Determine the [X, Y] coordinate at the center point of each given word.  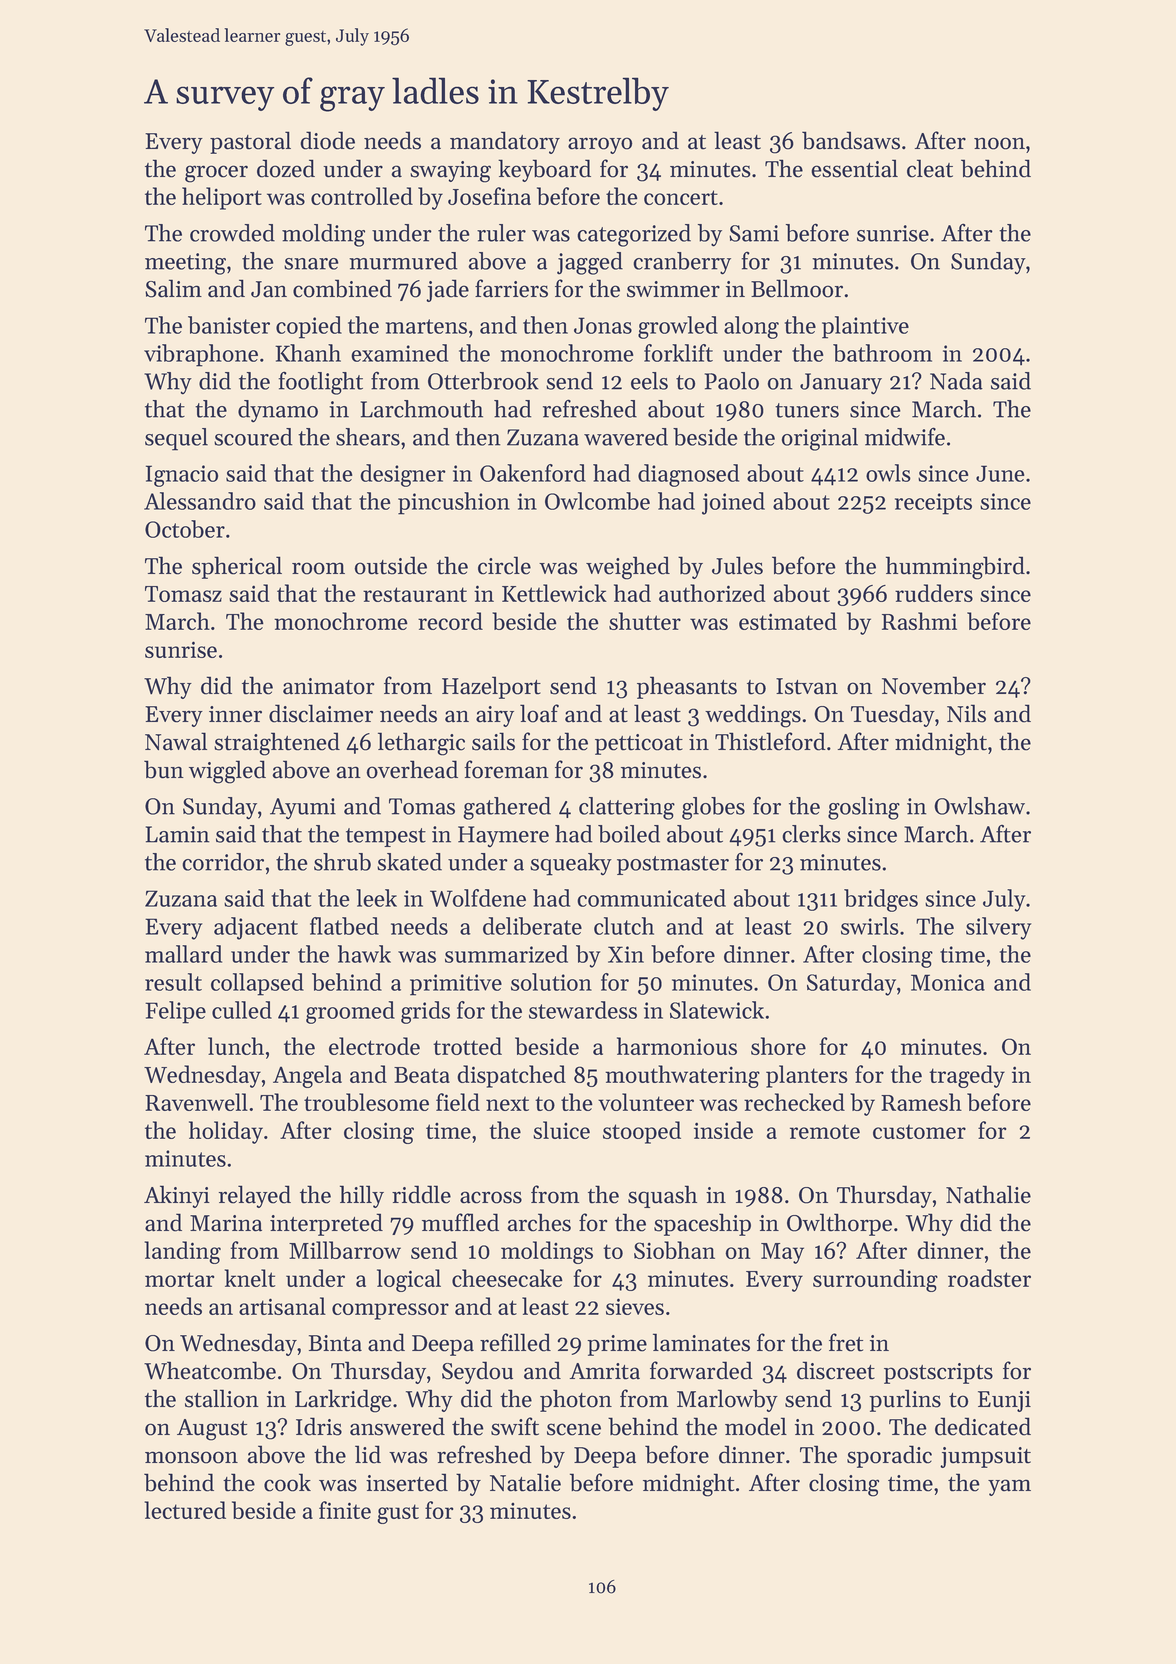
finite [345, 1510]
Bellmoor [797, 288]
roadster [989, 1278]
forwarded [701, 1370]
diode [327, 140]
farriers [511, 288]
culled [242, 1010]
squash [662, 1196]
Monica [948, 982]
